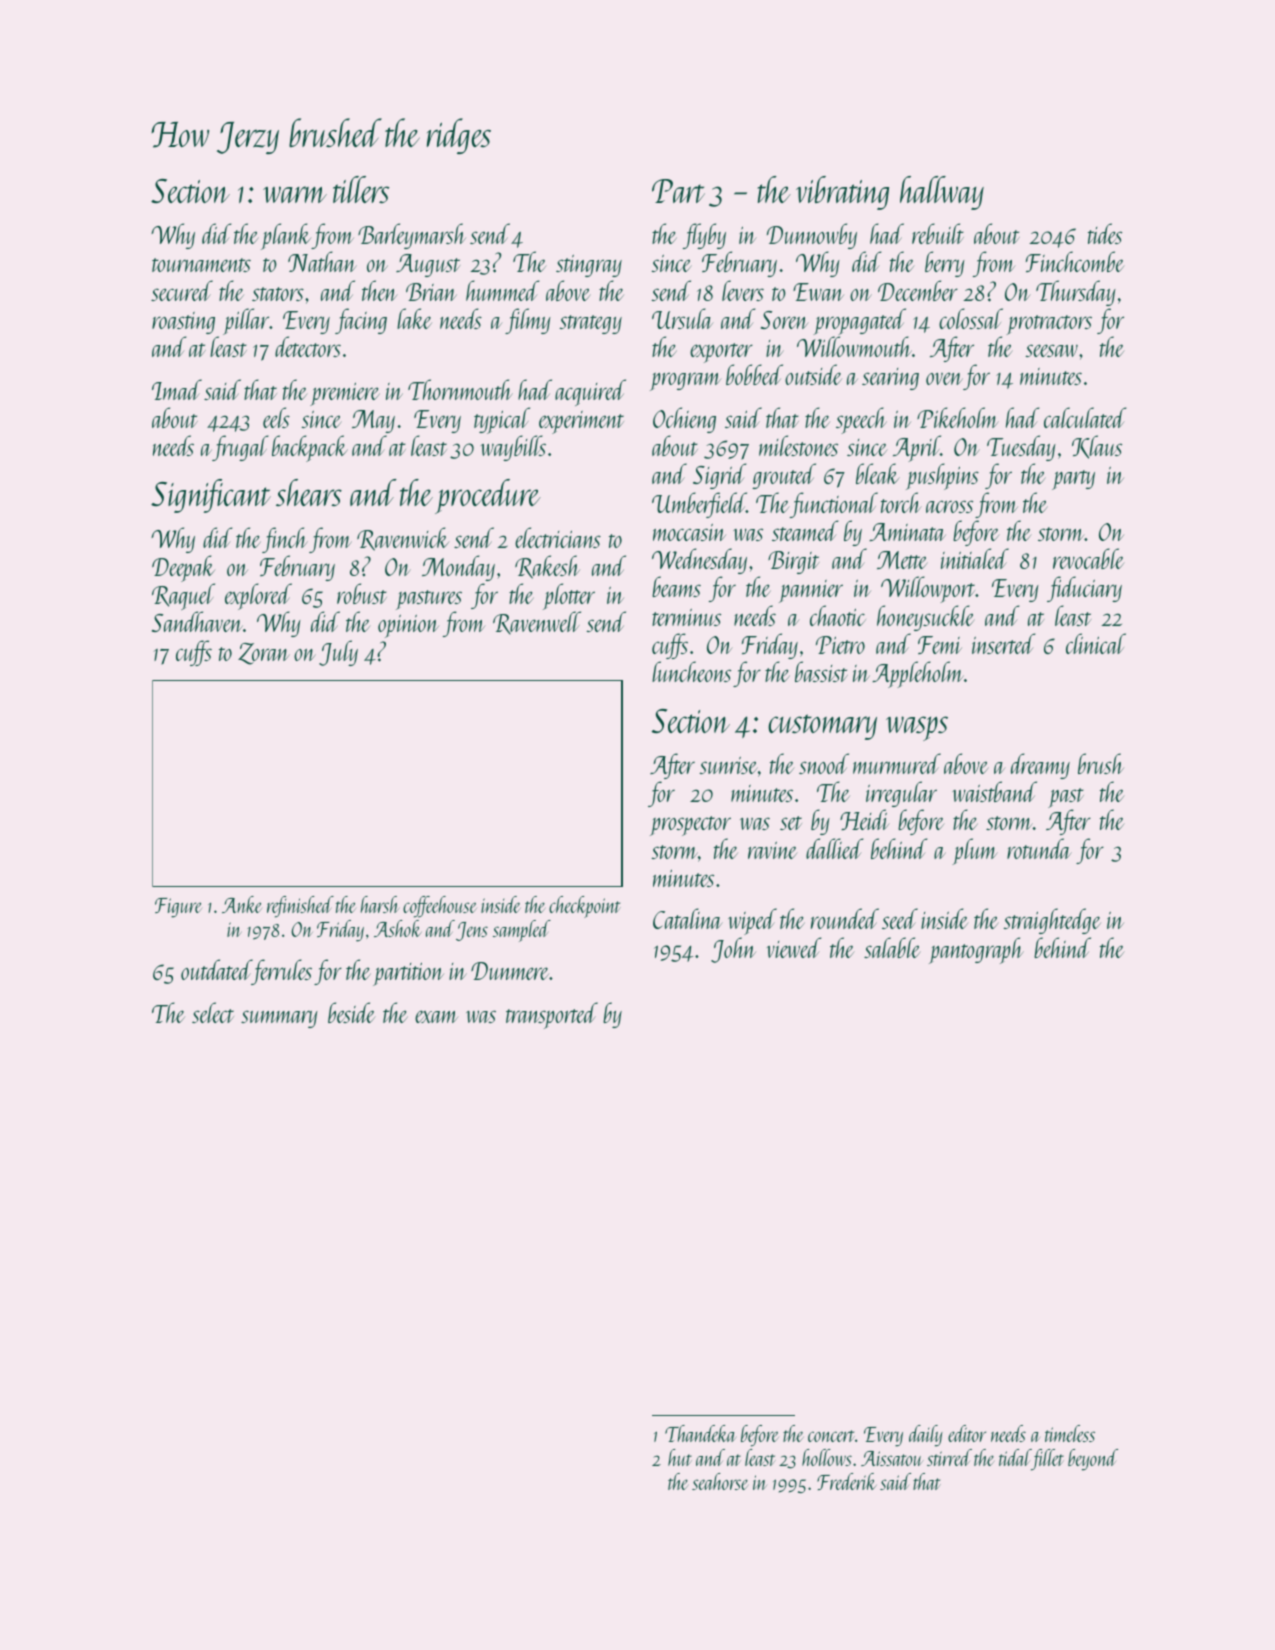 The height and width of the screenshot is (1650, 1275). What do you see at coordinates (680, 1457) in the screenshot?
I see `hut` at bounding box center [680, 1457].
